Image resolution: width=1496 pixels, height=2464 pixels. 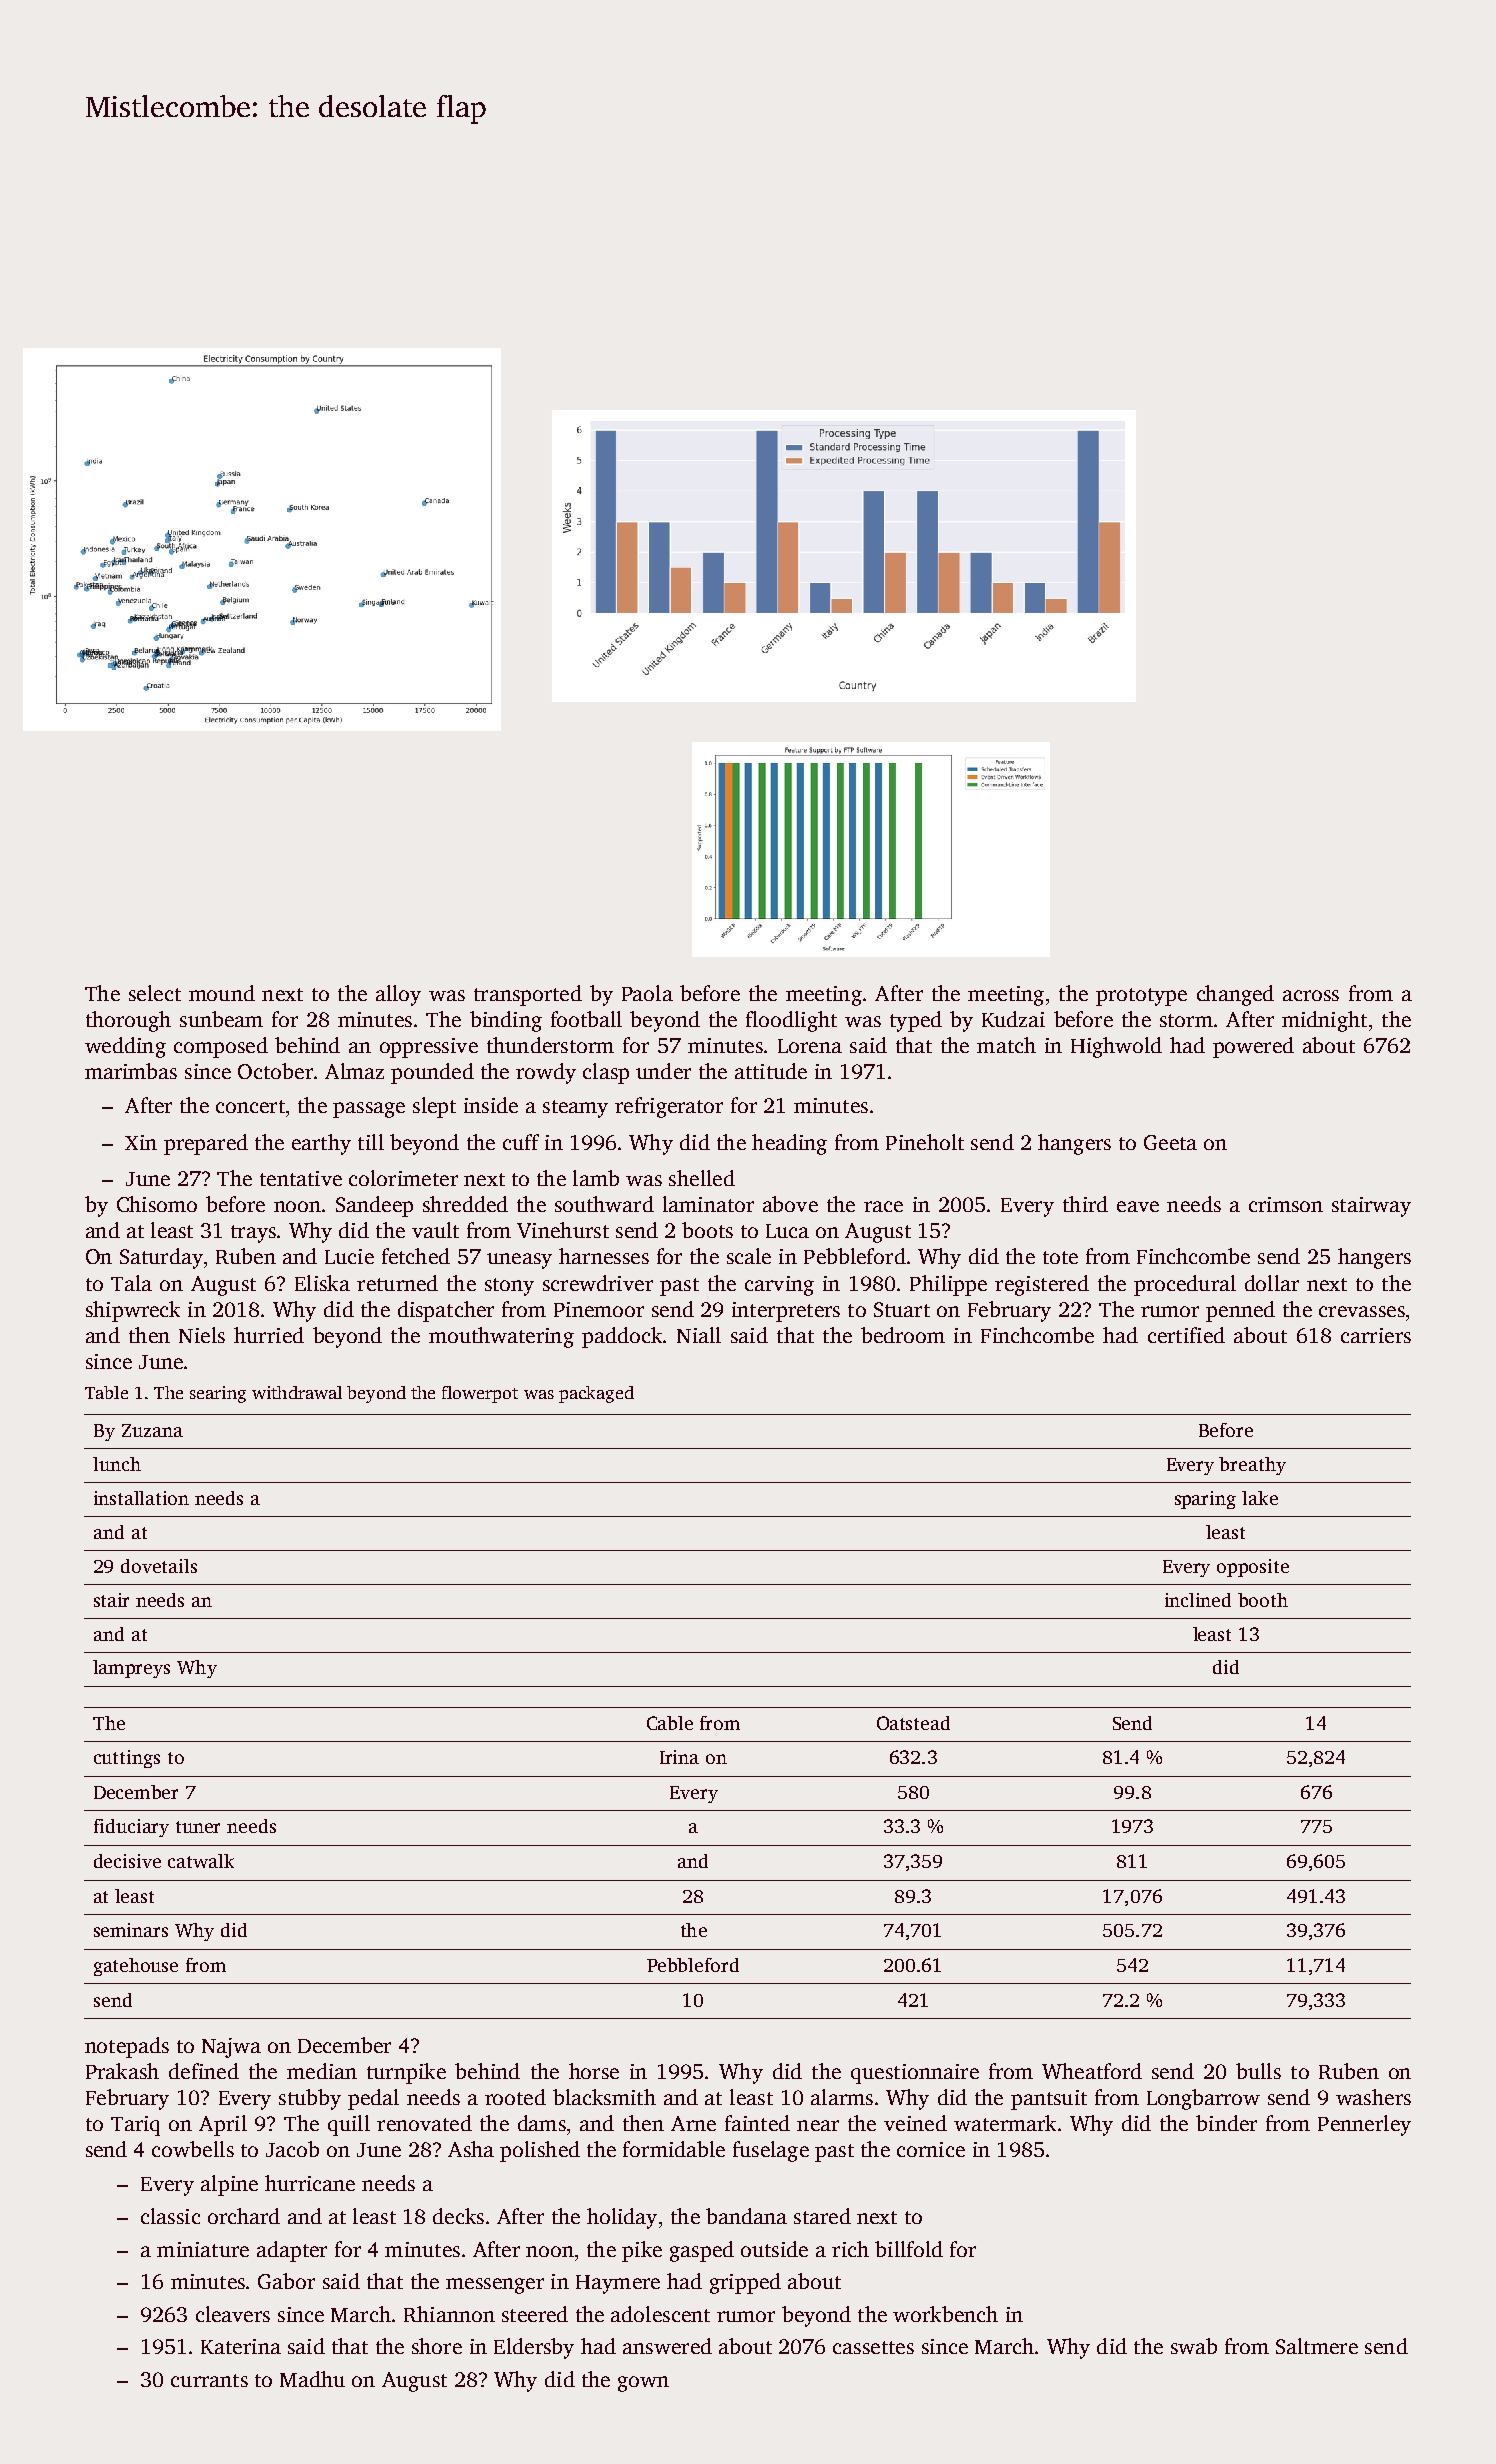 What do you see at coordinates (1263, 1600) in the screenshot?
I see `booth` at bounding box center [1263, 1600].
